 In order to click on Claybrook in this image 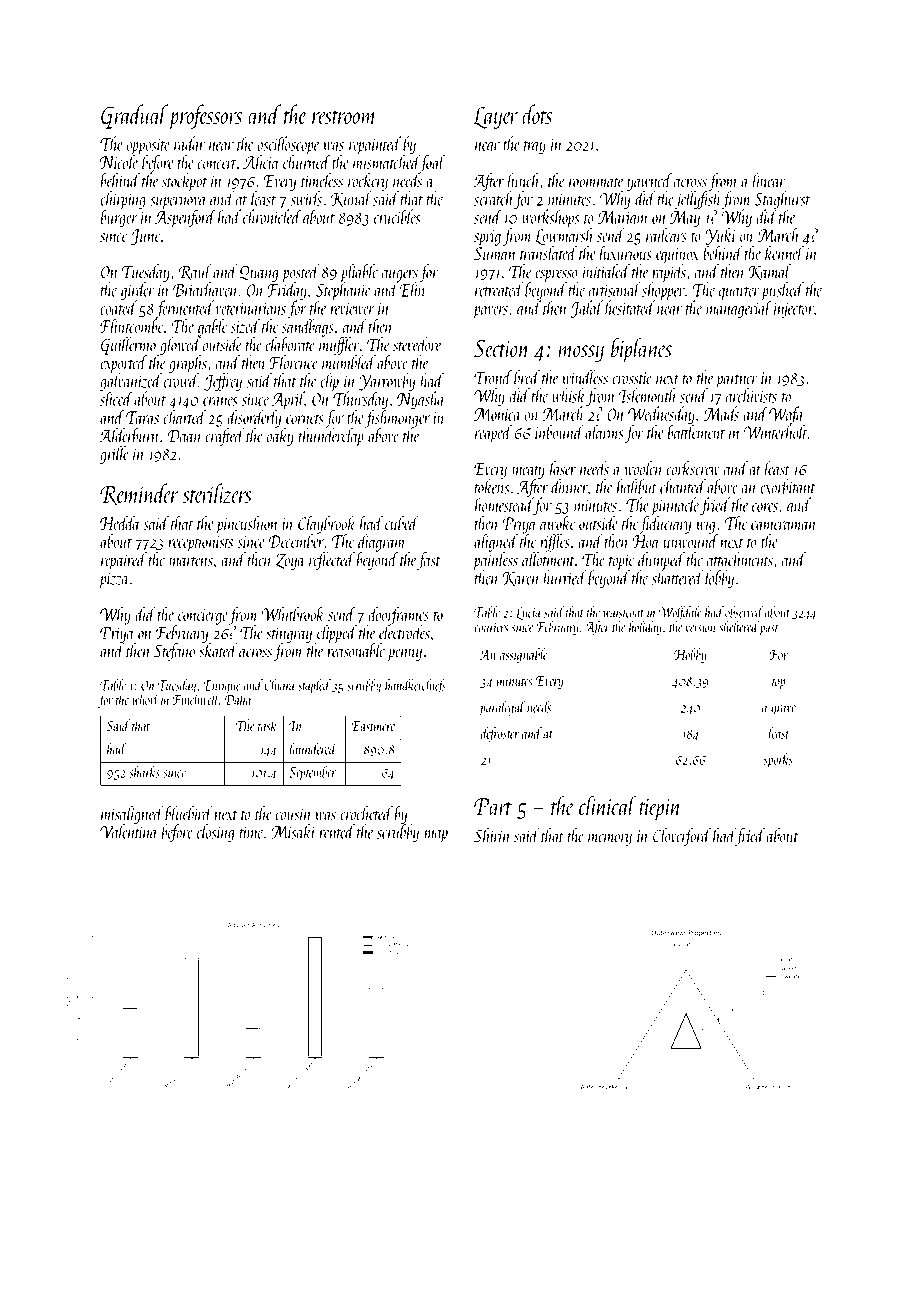, I will do `click(327, 524)`.
